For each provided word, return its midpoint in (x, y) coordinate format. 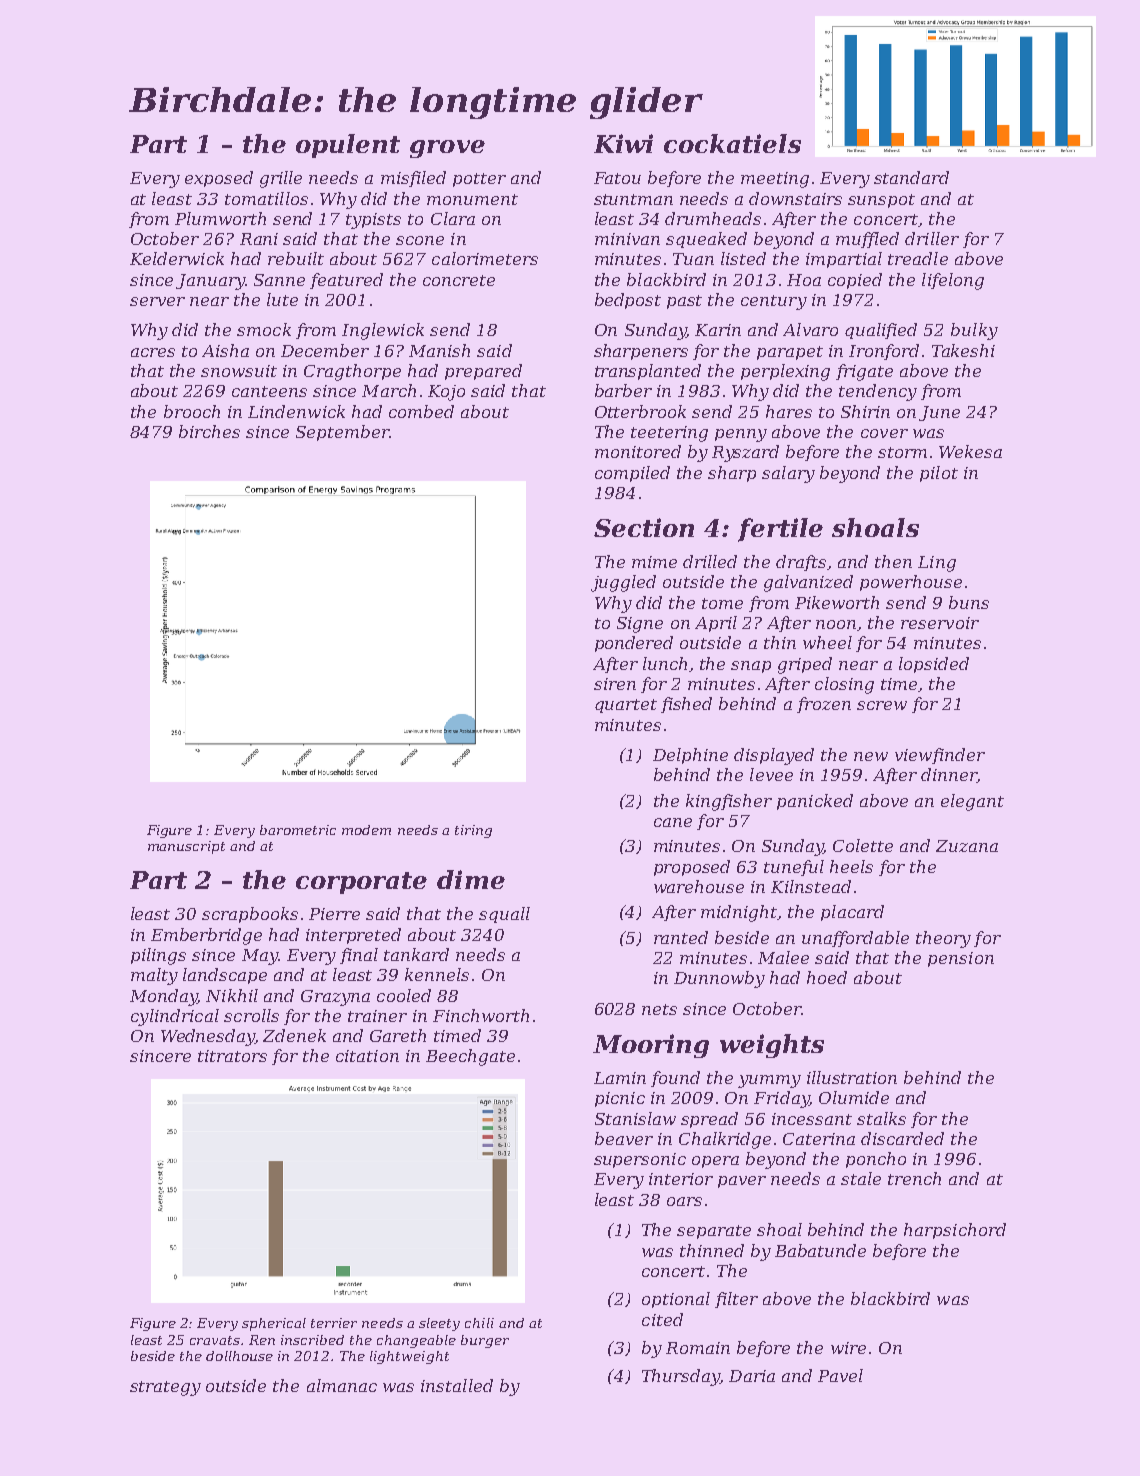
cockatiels (732, 143)
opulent (348, 146)
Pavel (840, 1375)
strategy (165, 1388)
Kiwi (623, 143)
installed (457, 1385)
